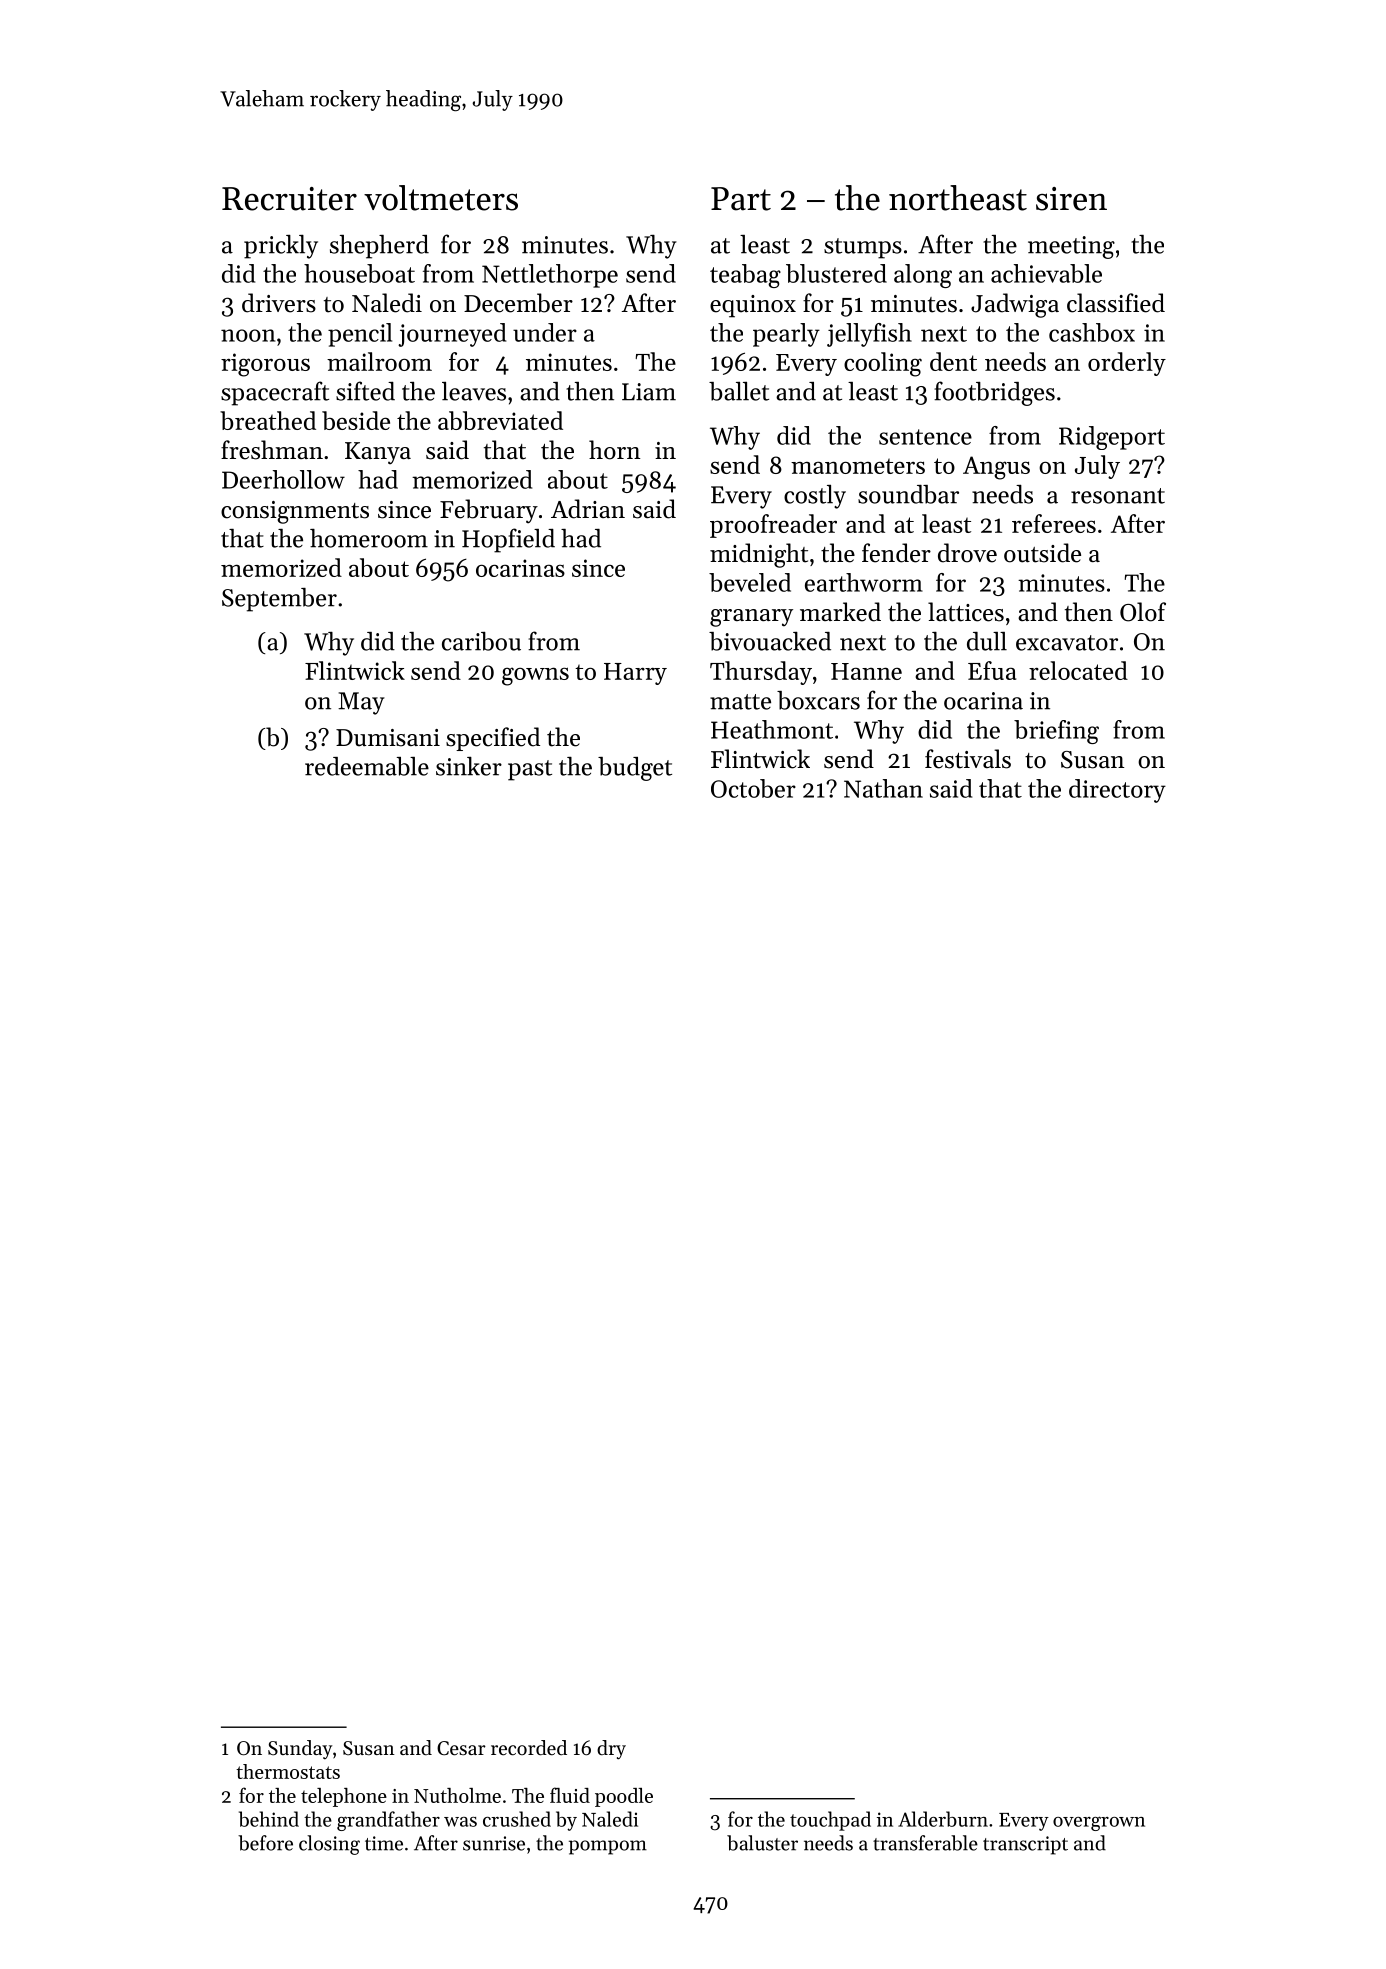 The image size is (1386, 1969). Describe the element at coordinates (1117, 791) in the page. I see `directory` at that location.
